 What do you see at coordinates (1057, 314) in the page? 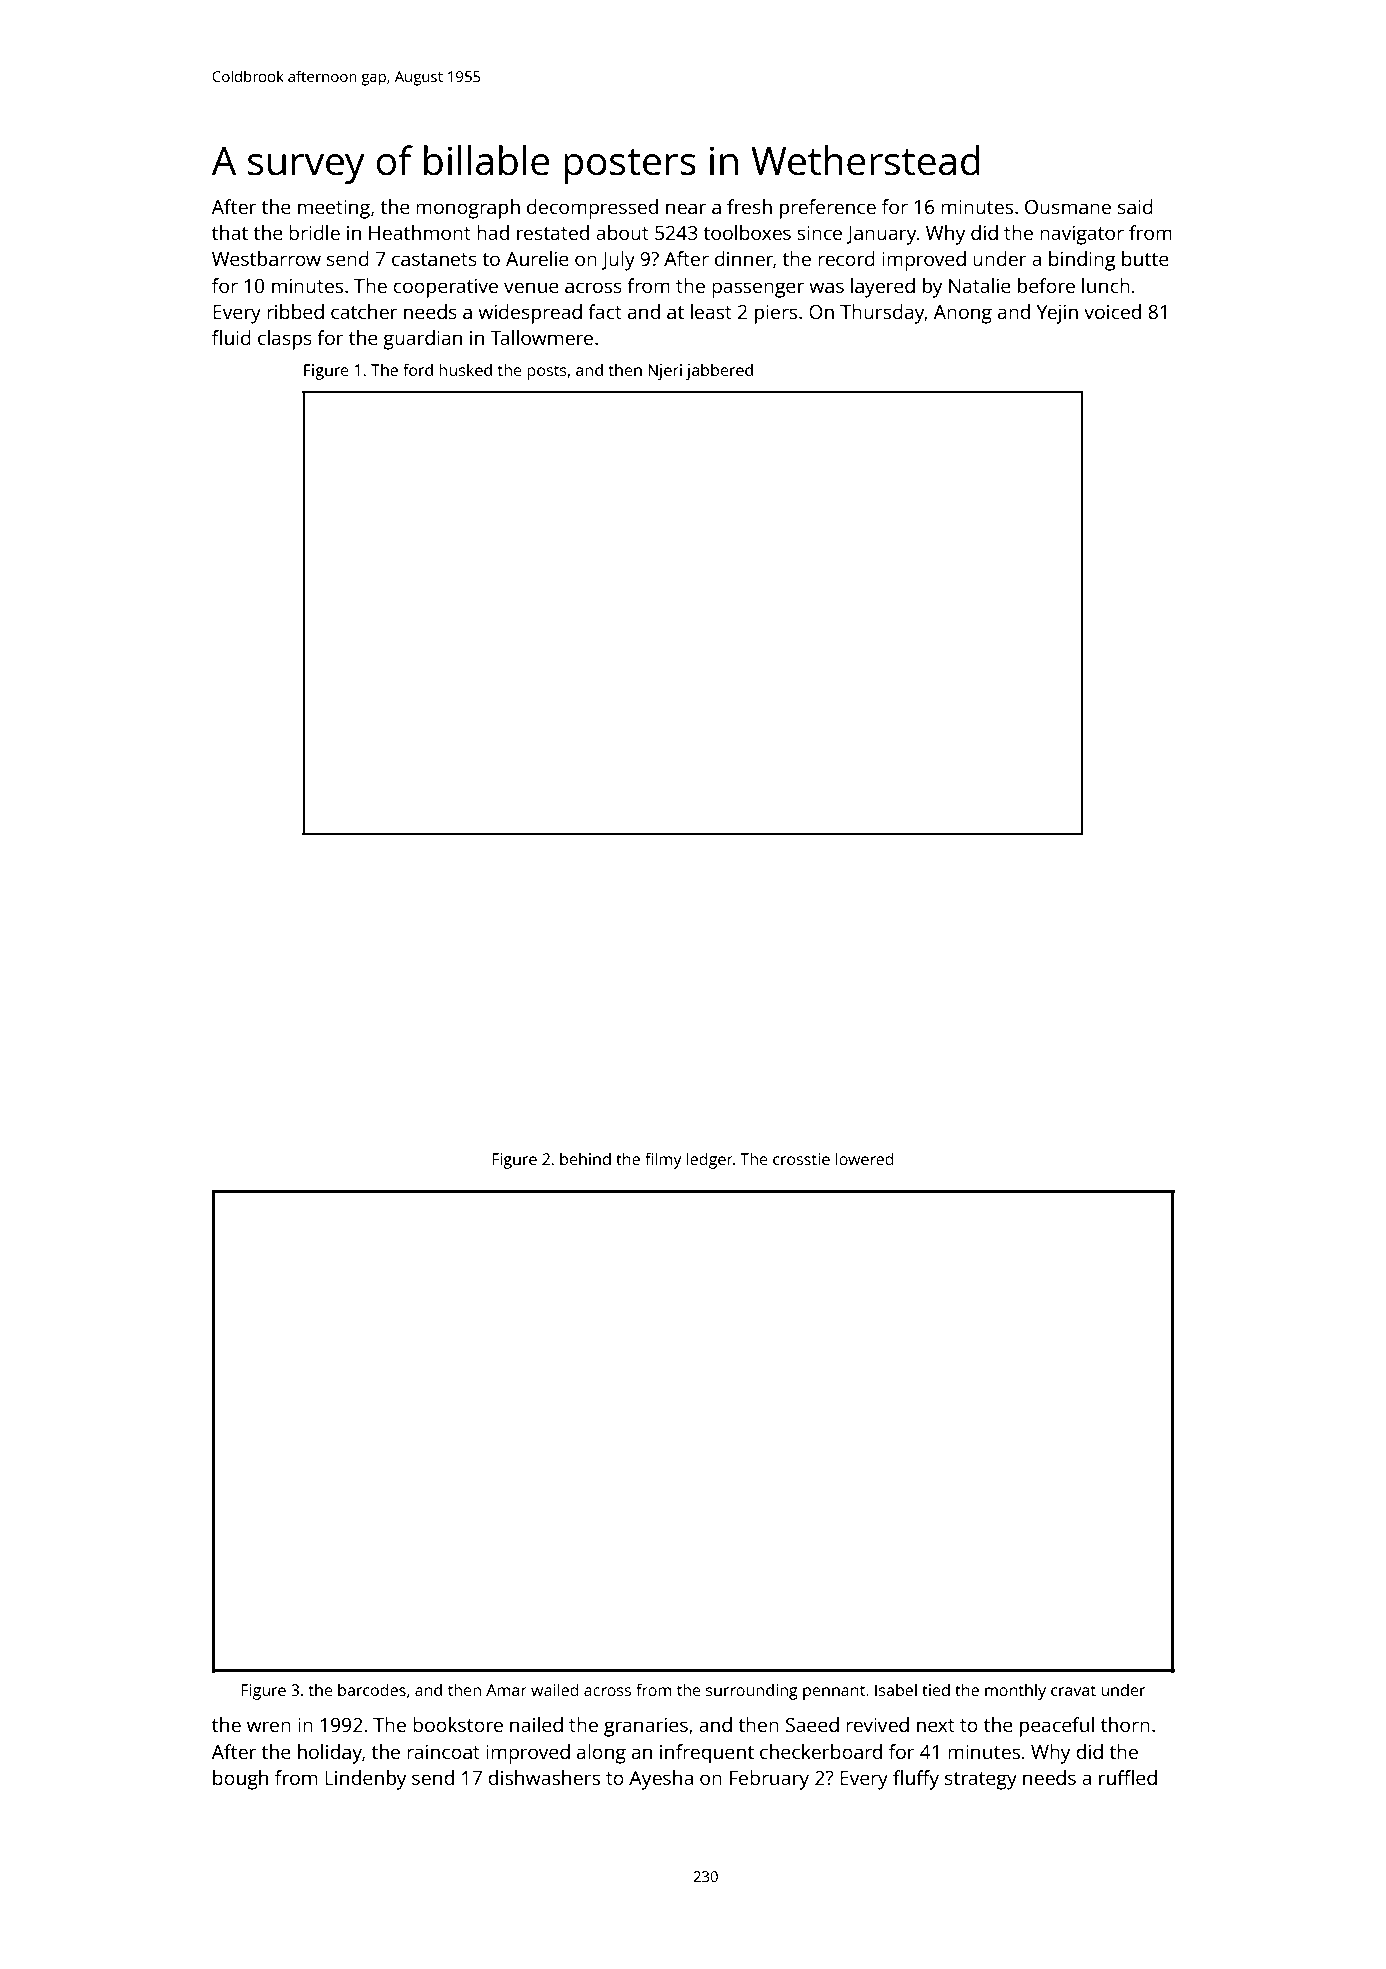
I see `Yejin` at bounding box center [1057, 314].
